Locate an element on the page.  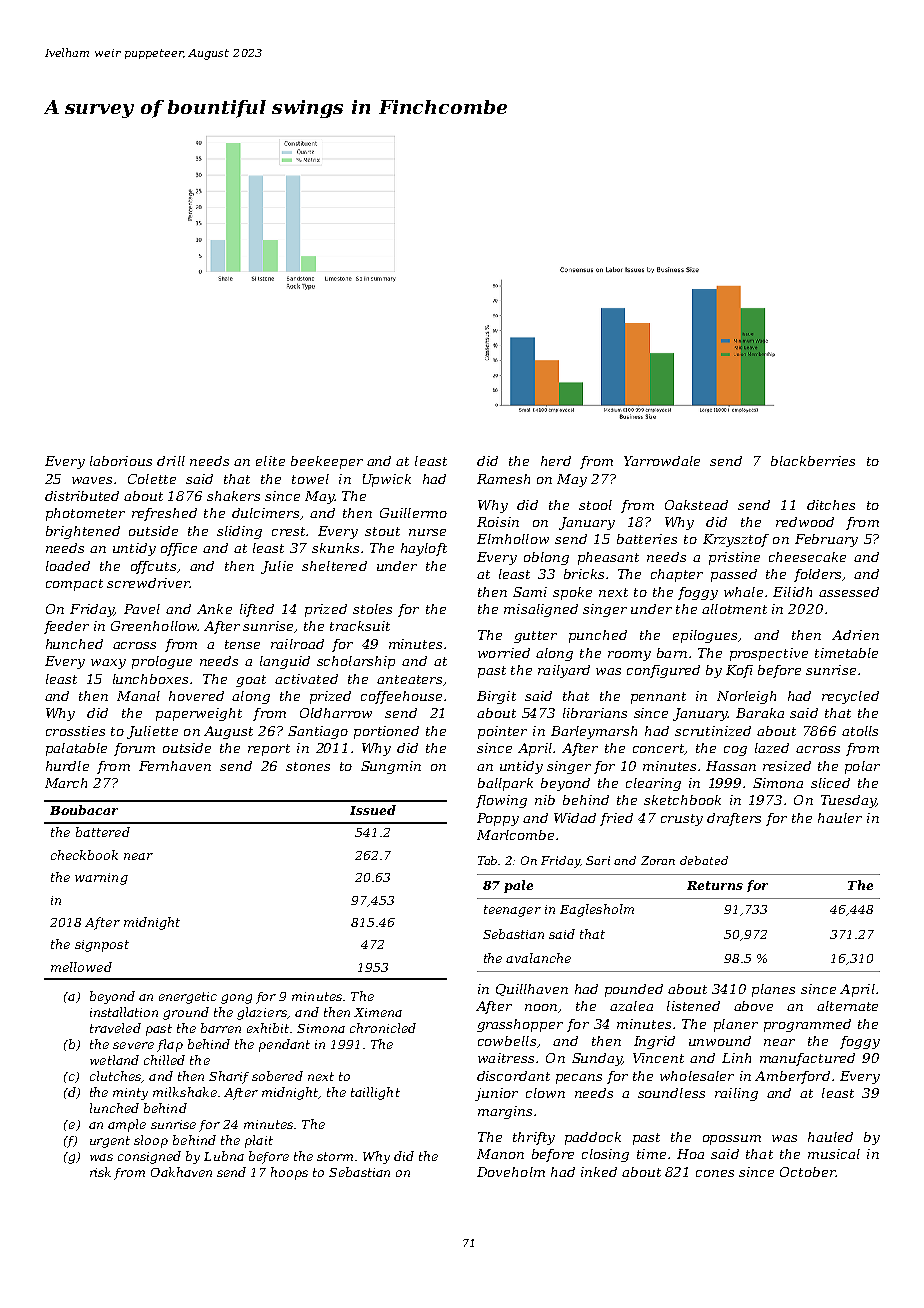
hurdle is located at coordinates (67, 766).
